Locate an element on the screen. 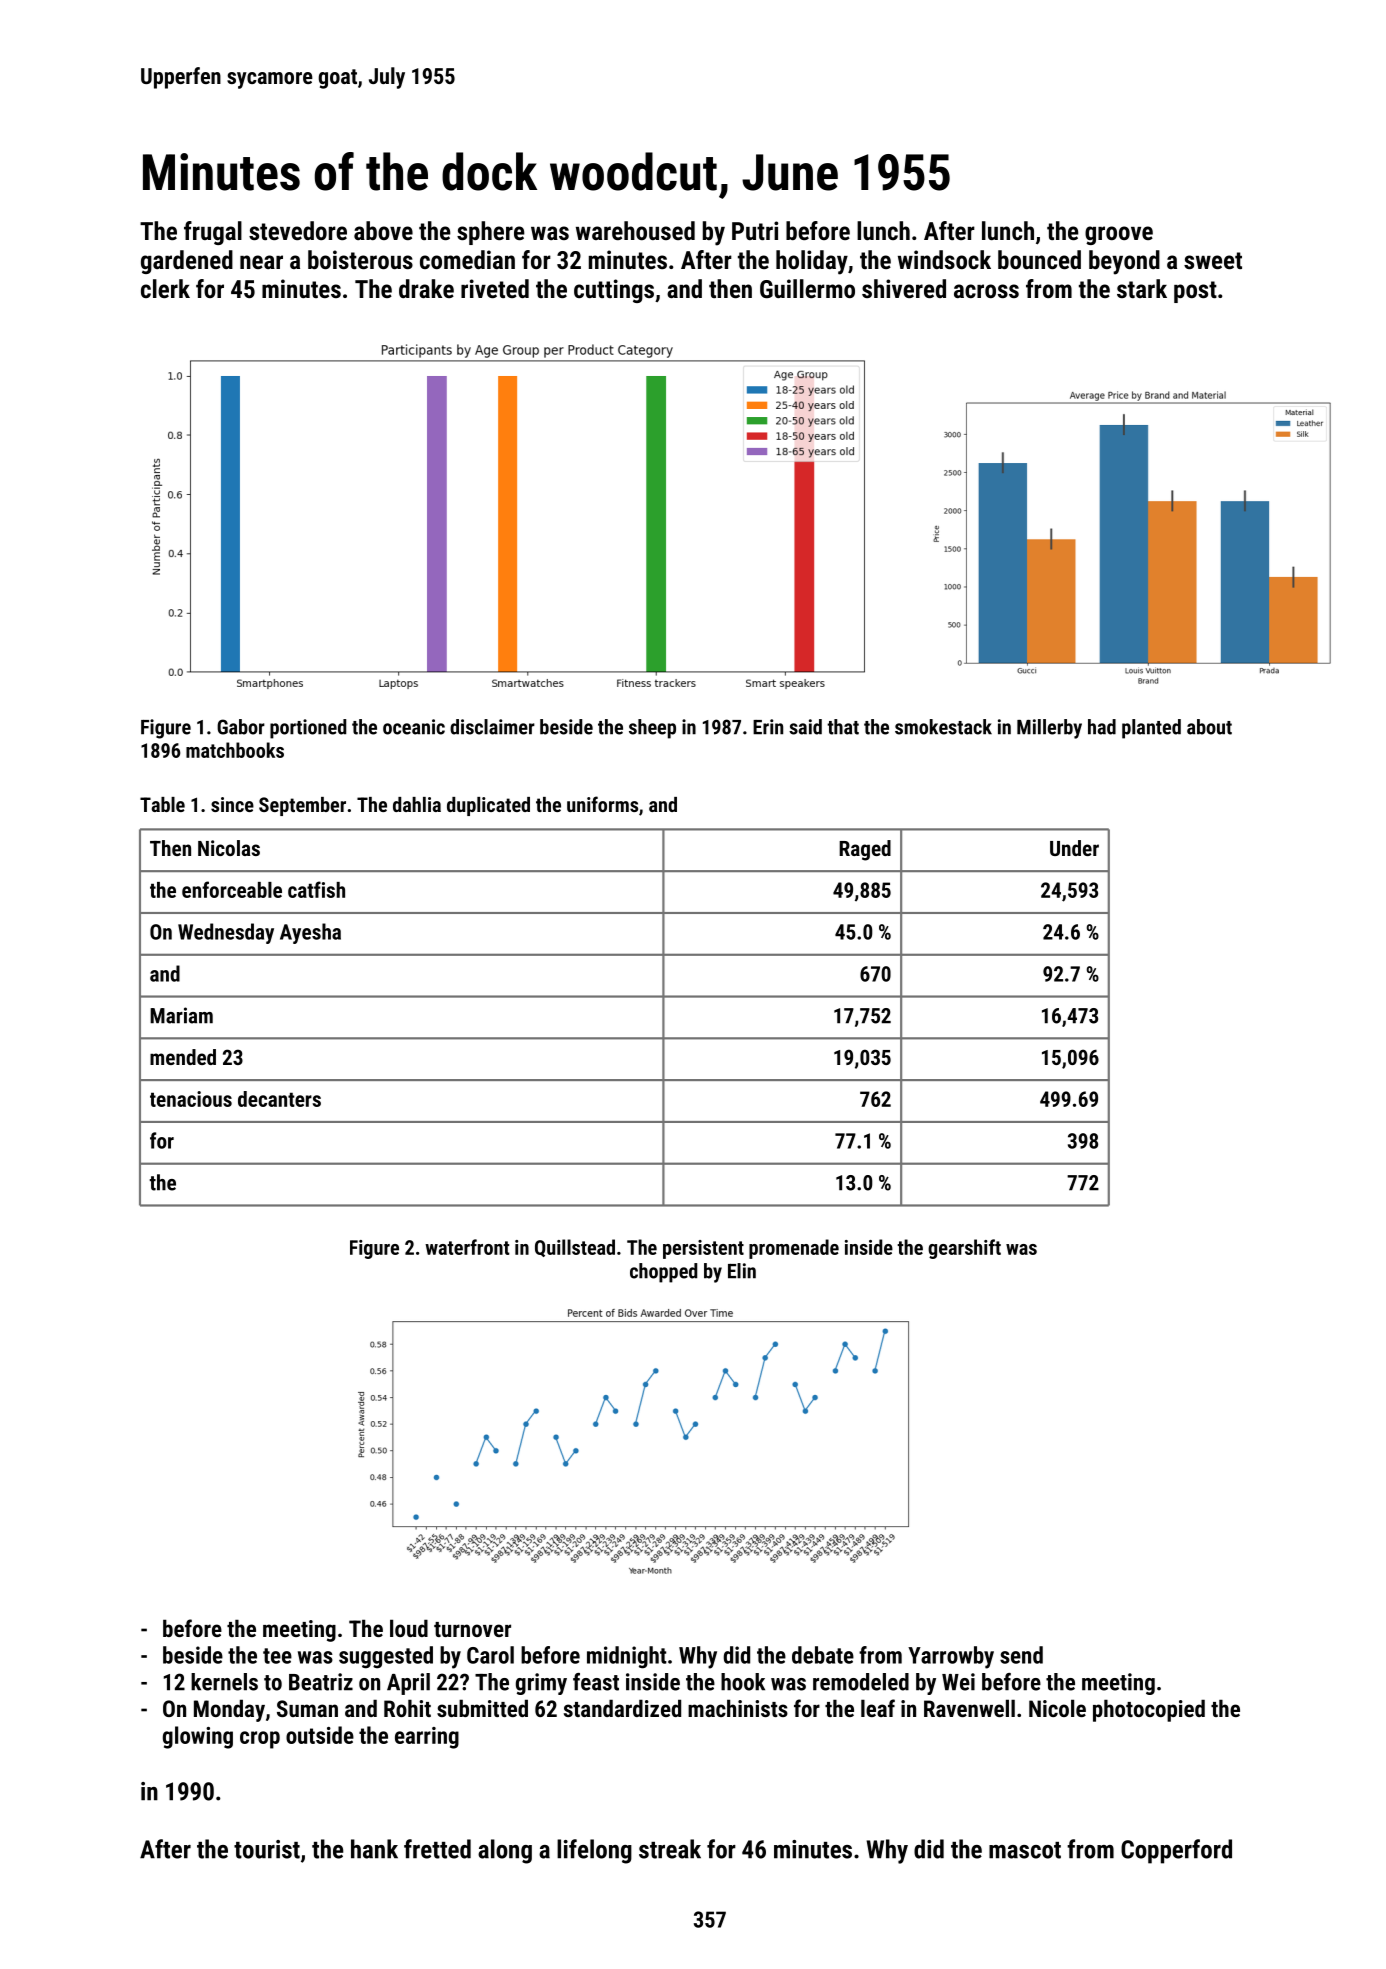  tenacious is located at coordinates (191, 1099).
